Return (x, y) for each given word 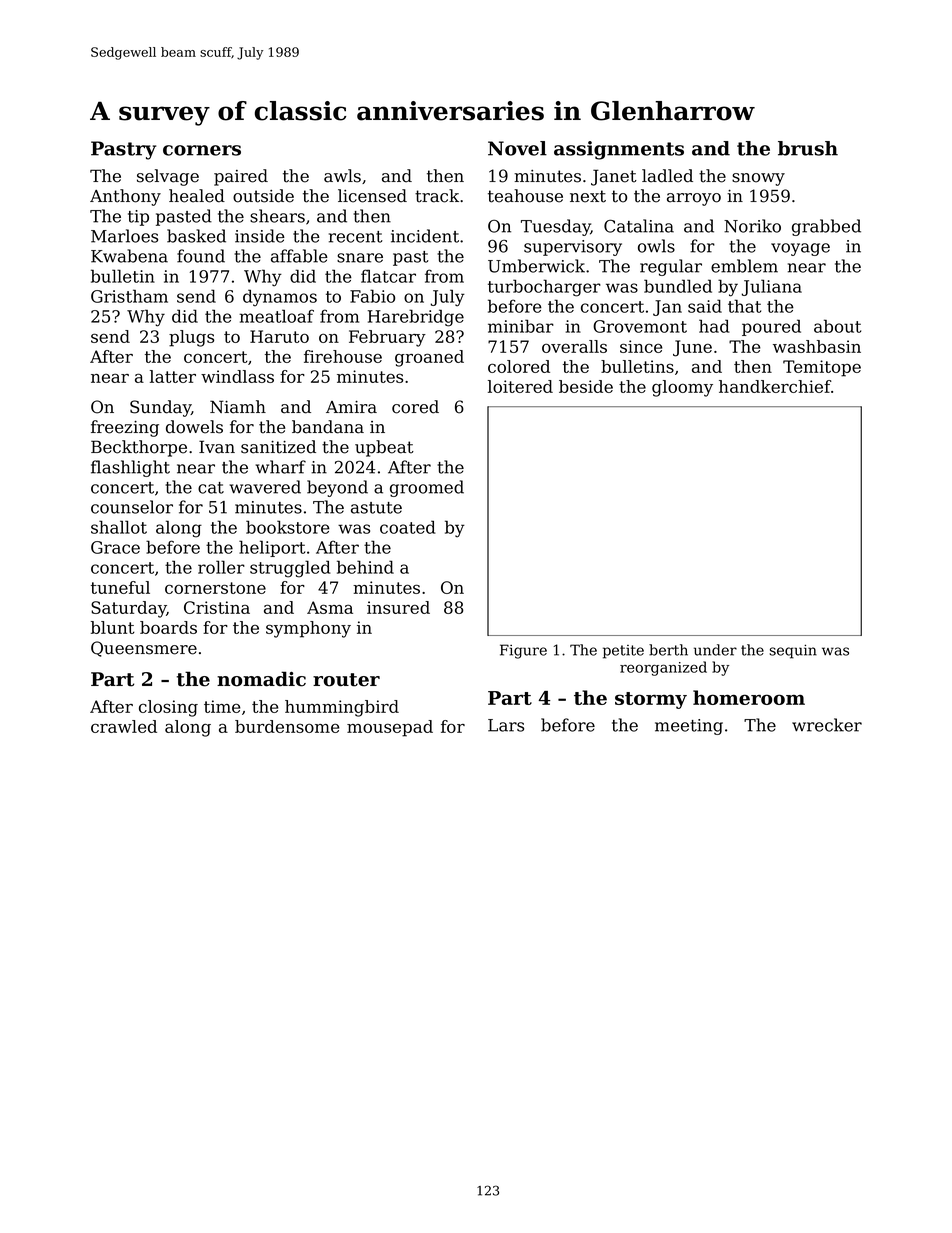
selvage (168, 177)
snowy (758, 179)
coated (408, 527)
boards (168, 627)
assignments (619, 150)
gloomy (682, 388)
